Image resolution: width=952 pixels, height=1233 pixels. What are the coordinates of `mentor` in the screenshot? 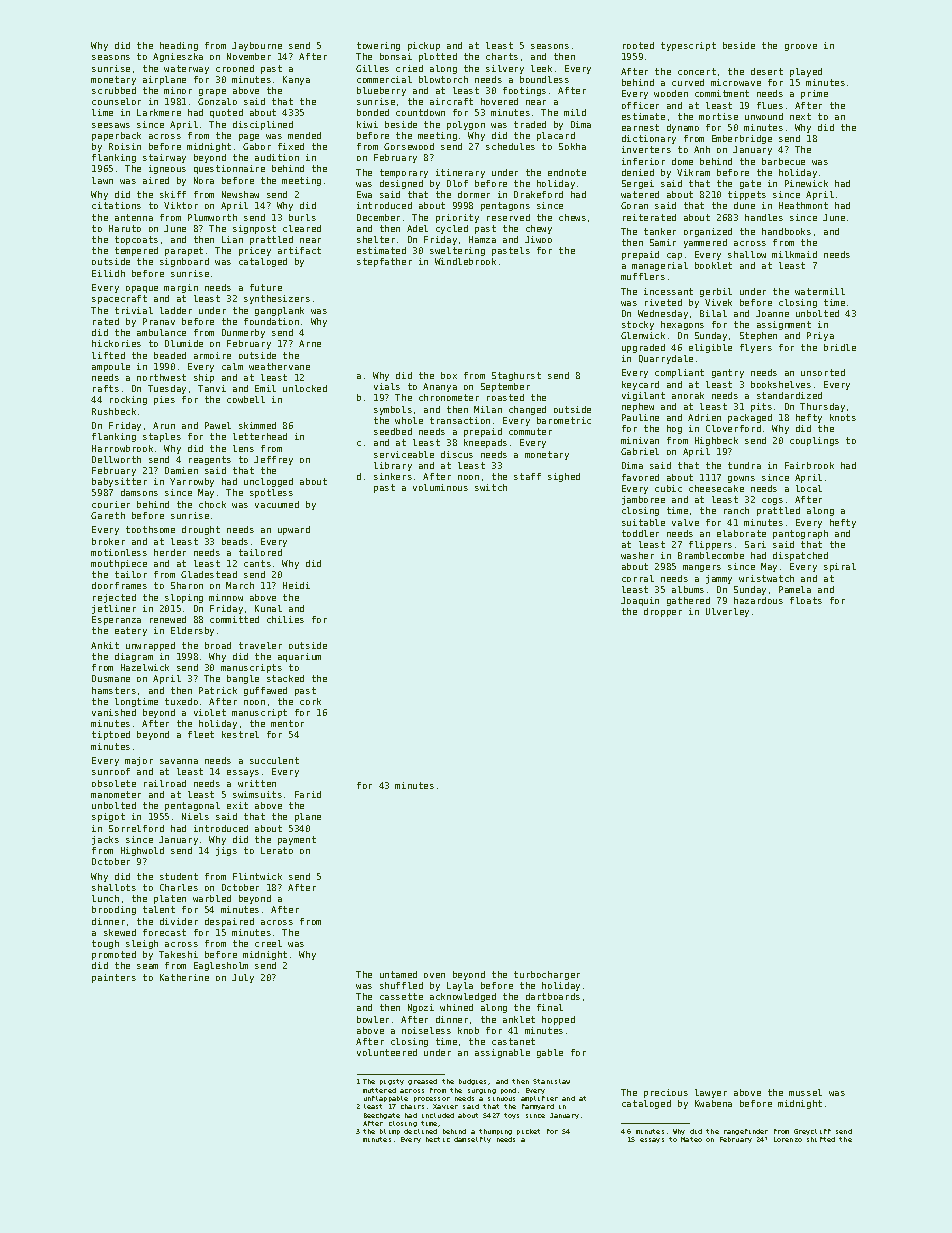 It's located at (287, 723).
